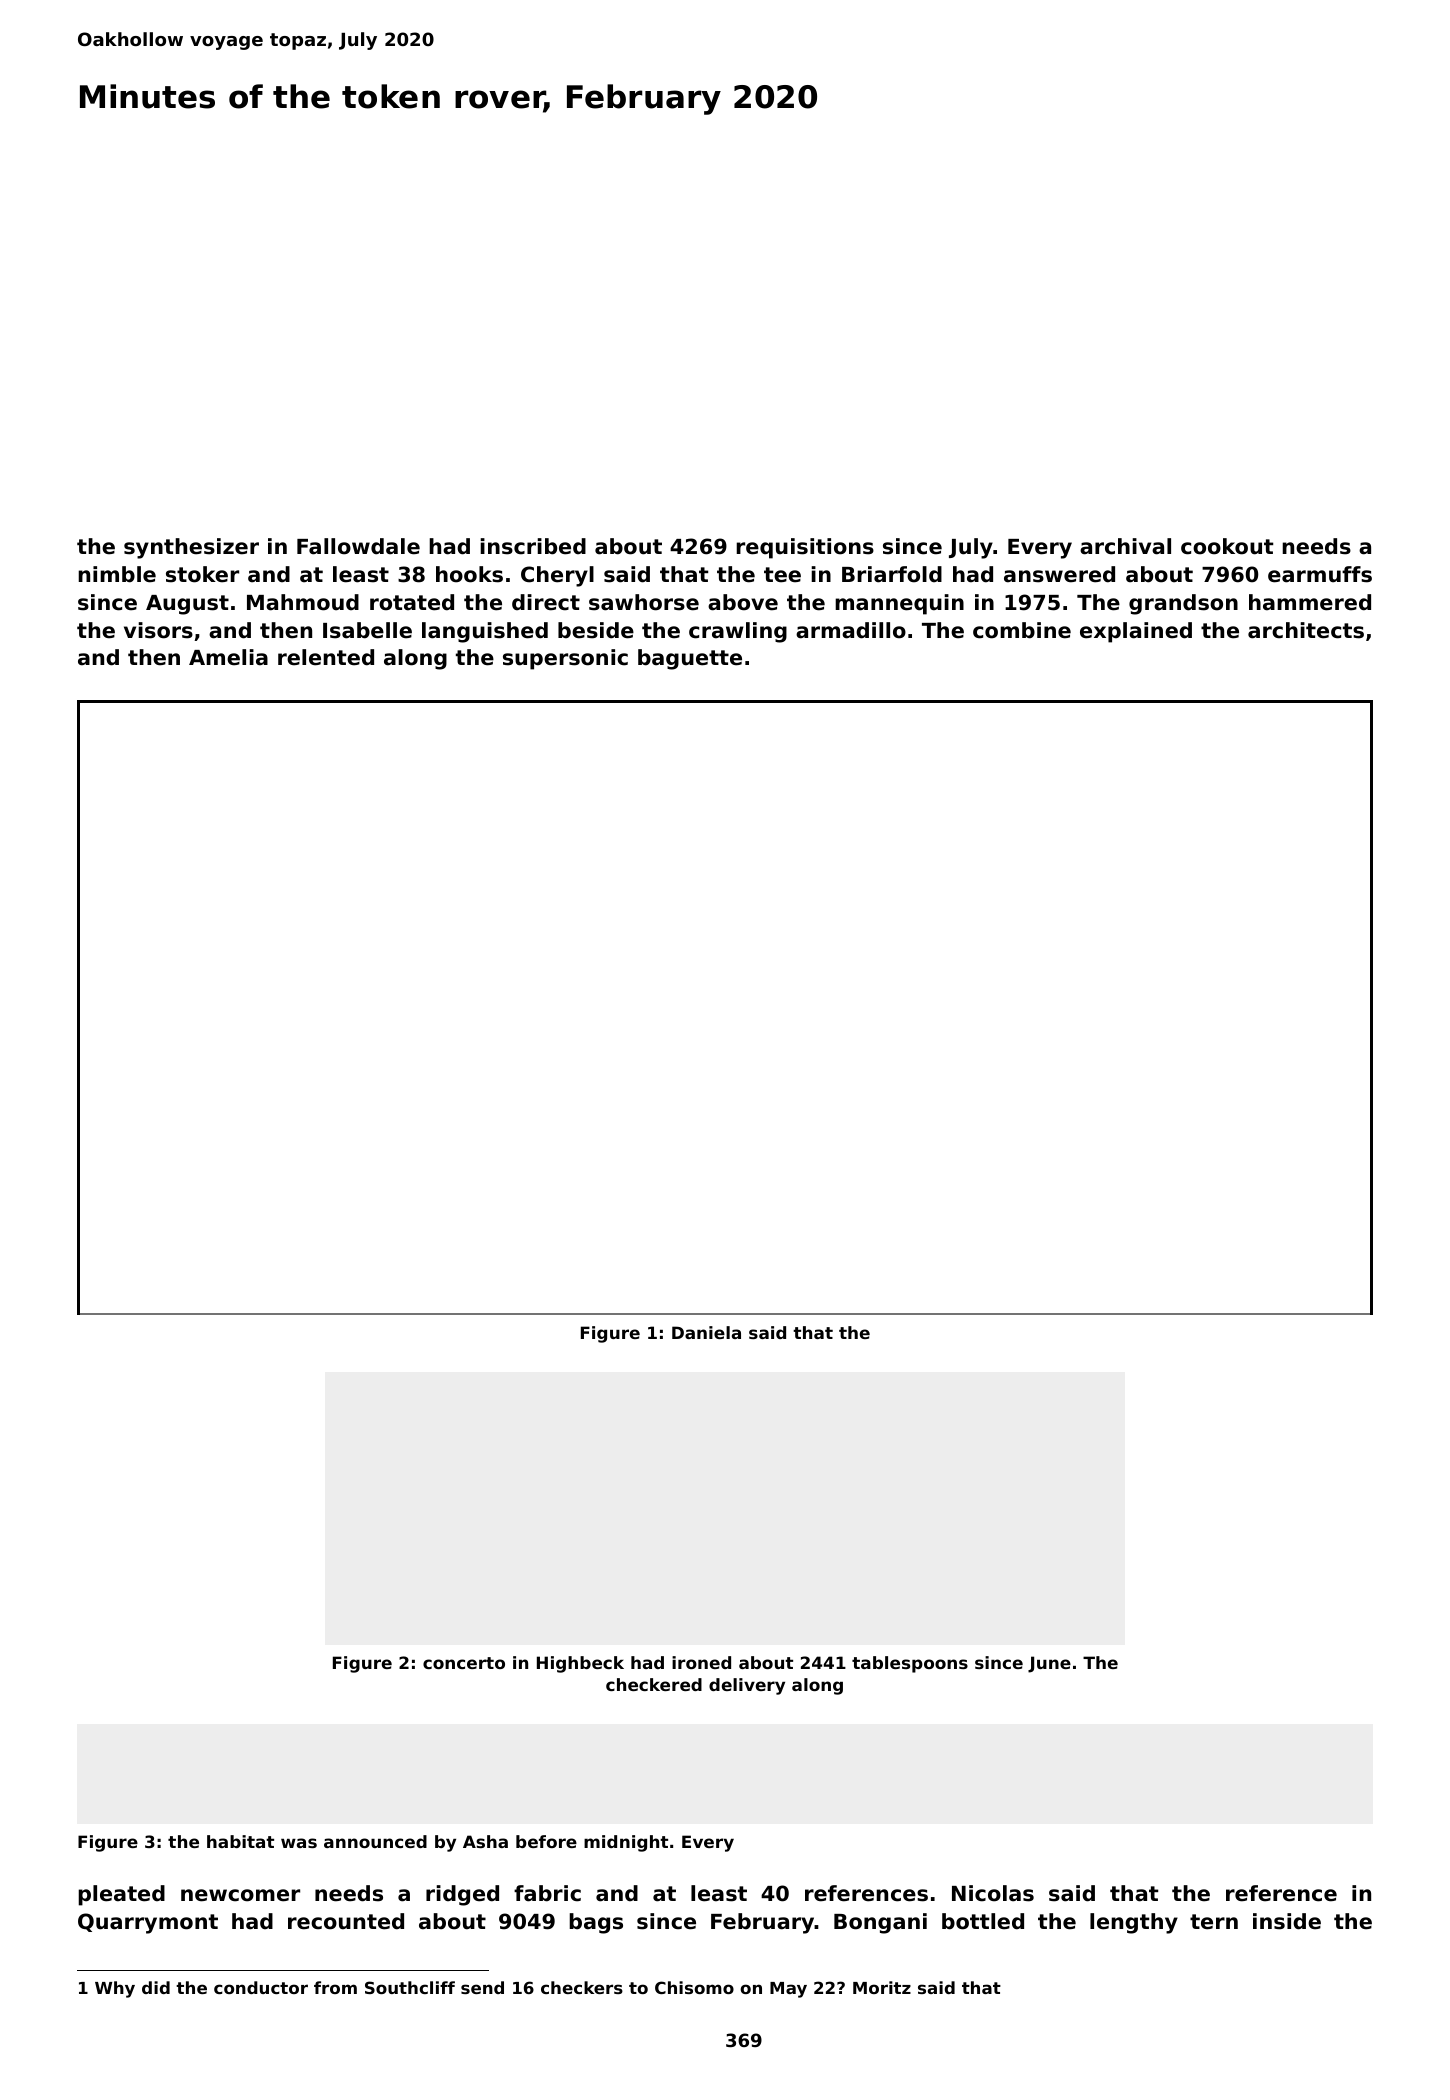 The width and height of the screenshot is (1450, 2100). Describe the element at coordinates (706, 1332) in the screenshot. I see `Daniela` at that location.
